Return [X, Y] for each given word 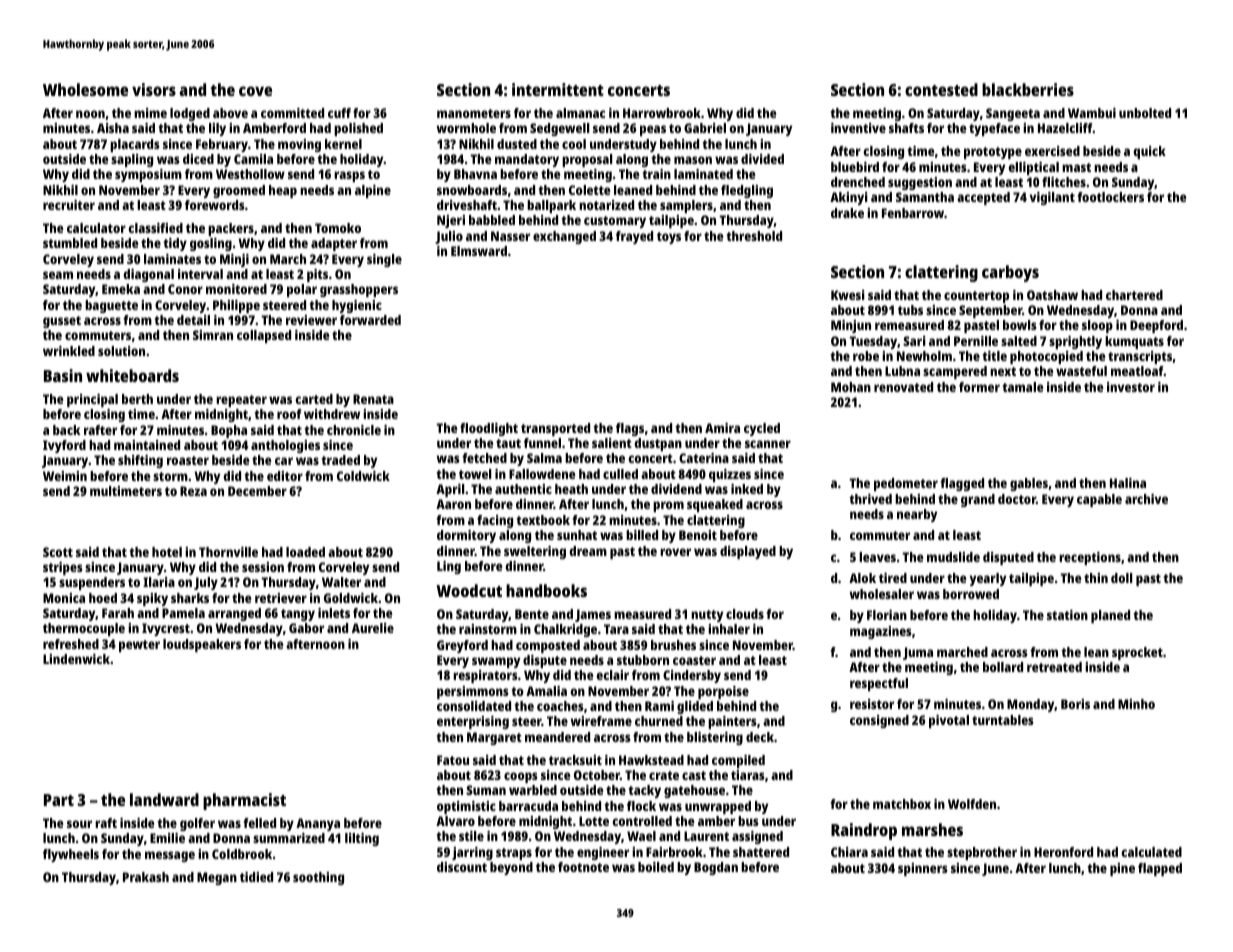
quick [1149, 152]
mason [693, 160]
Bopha [229, 431]
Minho [1136, 704]
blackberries [1028, 89]
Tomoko [338, 228]
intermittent [558, 89]
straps [514, 854]
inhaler [729, 629]
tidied [256, 877]
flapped [1160, 869]
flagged [962, 484]
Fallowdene [542, 474]
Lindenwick [76, 659]
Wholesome [85, 89]
